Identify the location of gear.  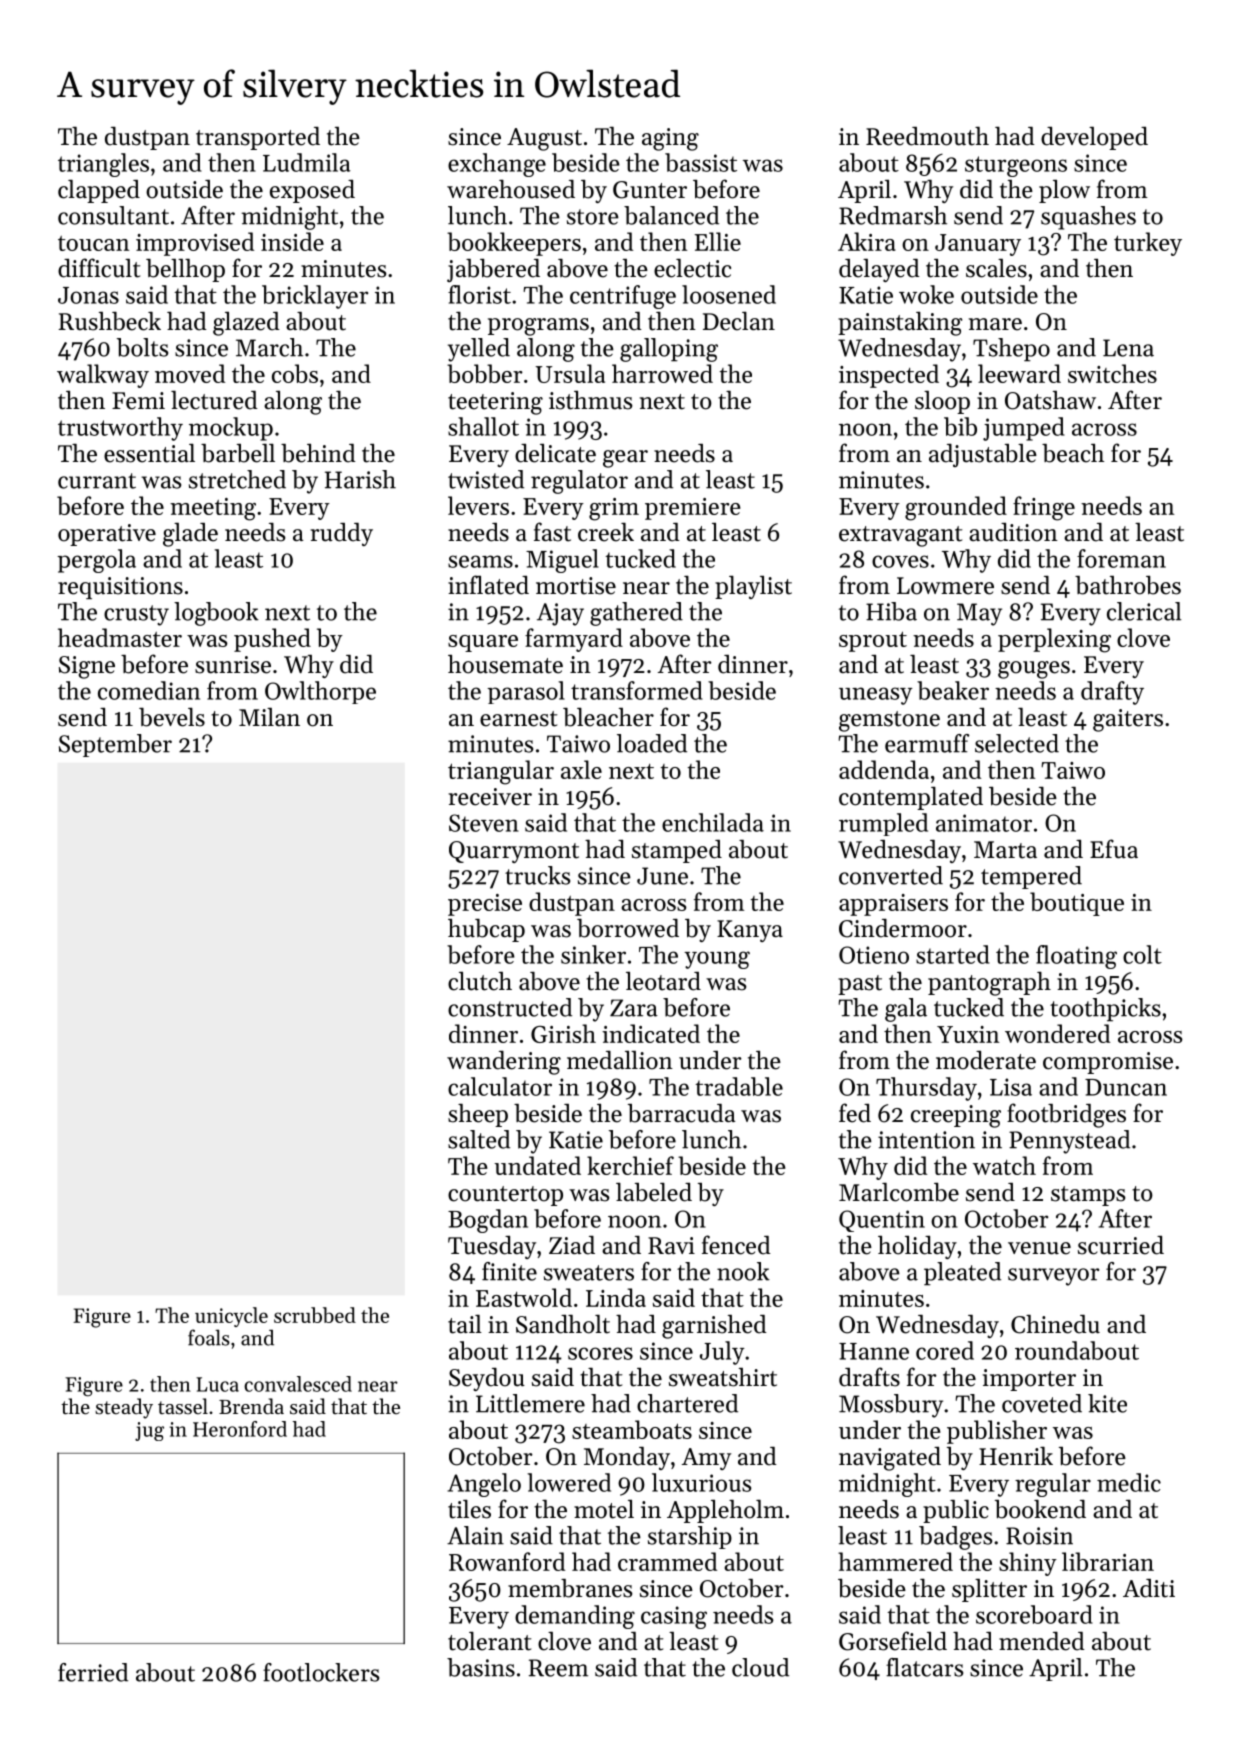
(625, 459).
